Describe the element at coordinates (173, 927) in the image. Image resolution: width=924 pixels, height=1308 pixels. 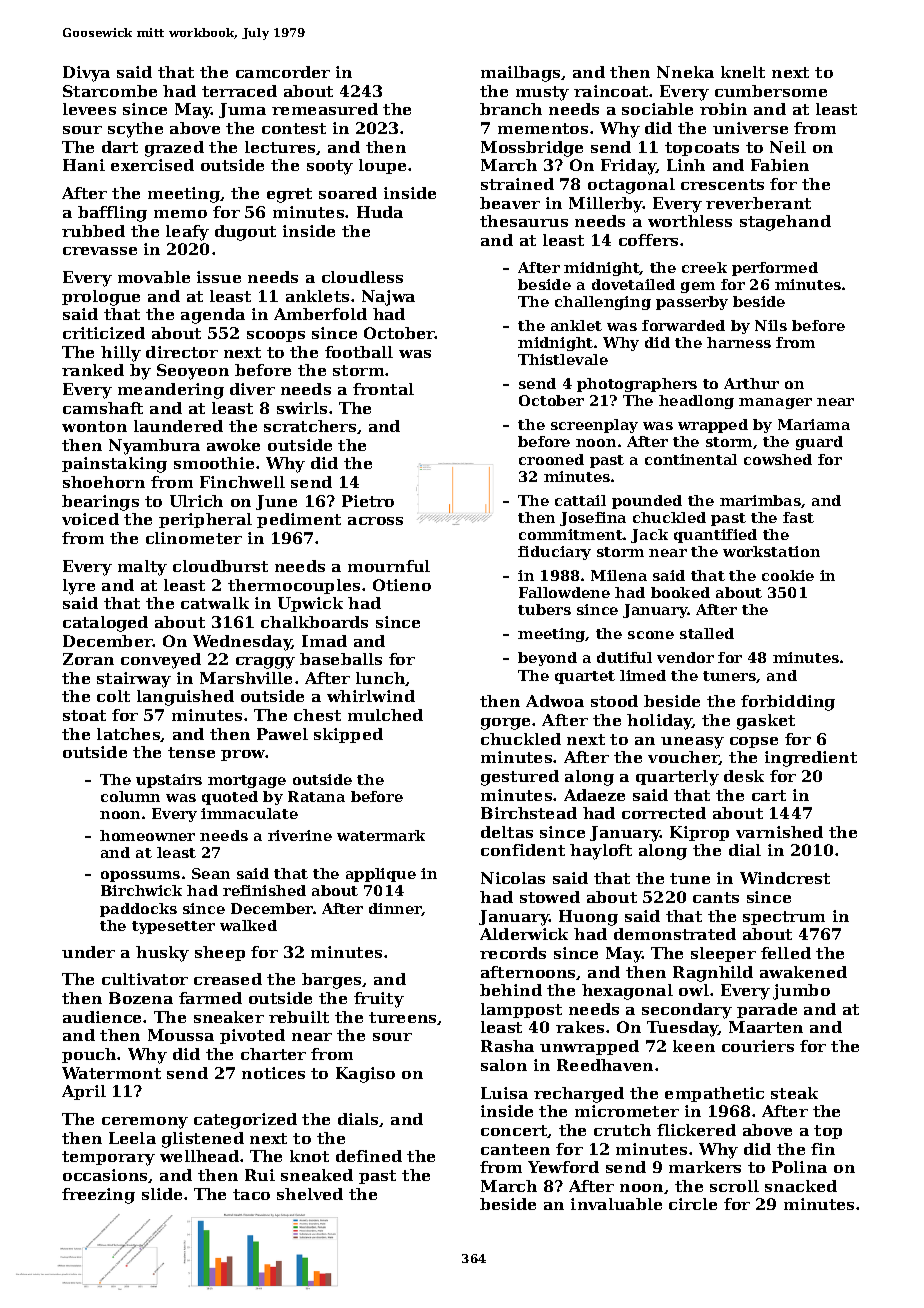
I see `typesetter` at that location.
